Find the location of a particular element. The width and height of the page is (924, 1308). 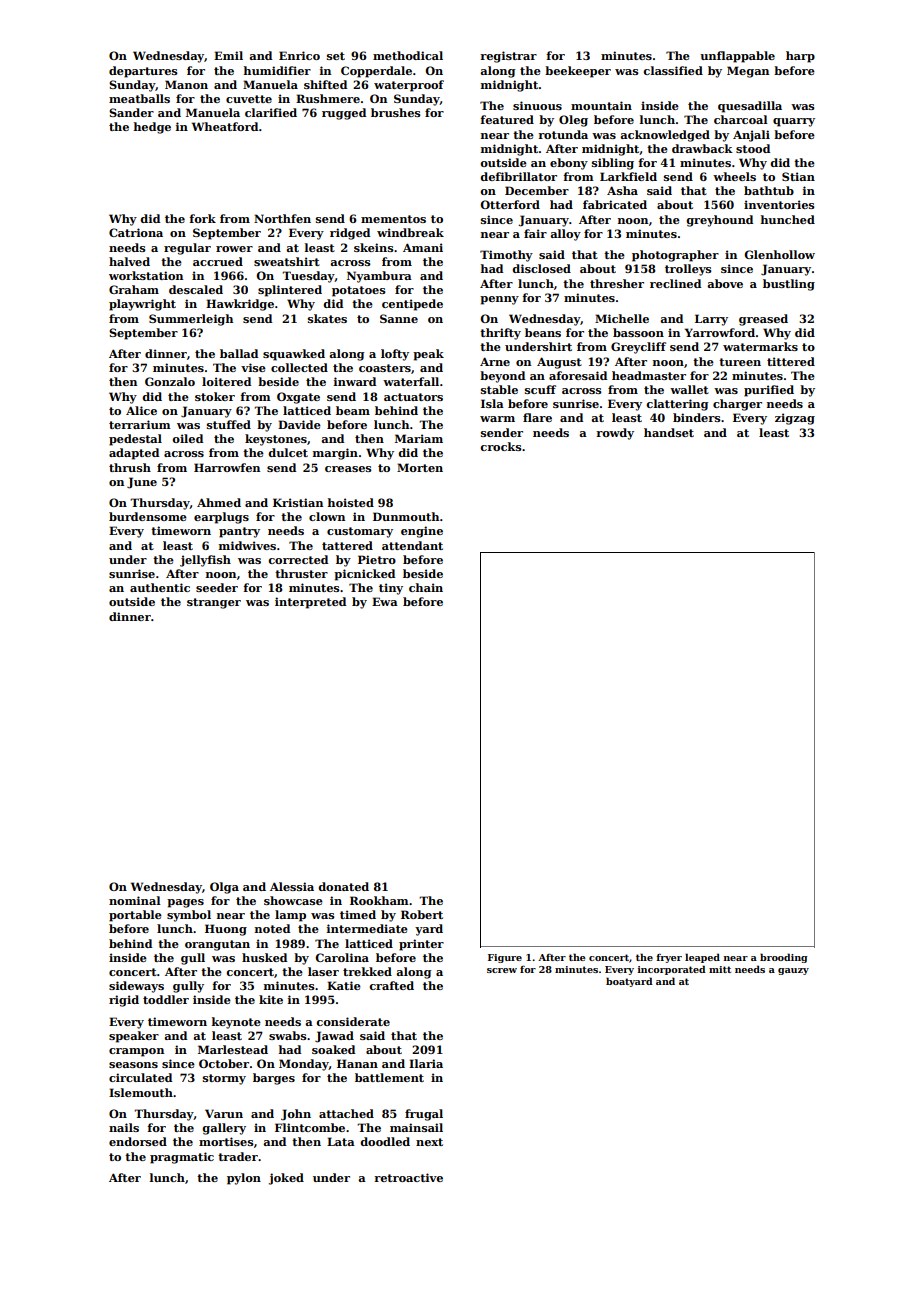

Olga is located at coordinates (224, 888).
